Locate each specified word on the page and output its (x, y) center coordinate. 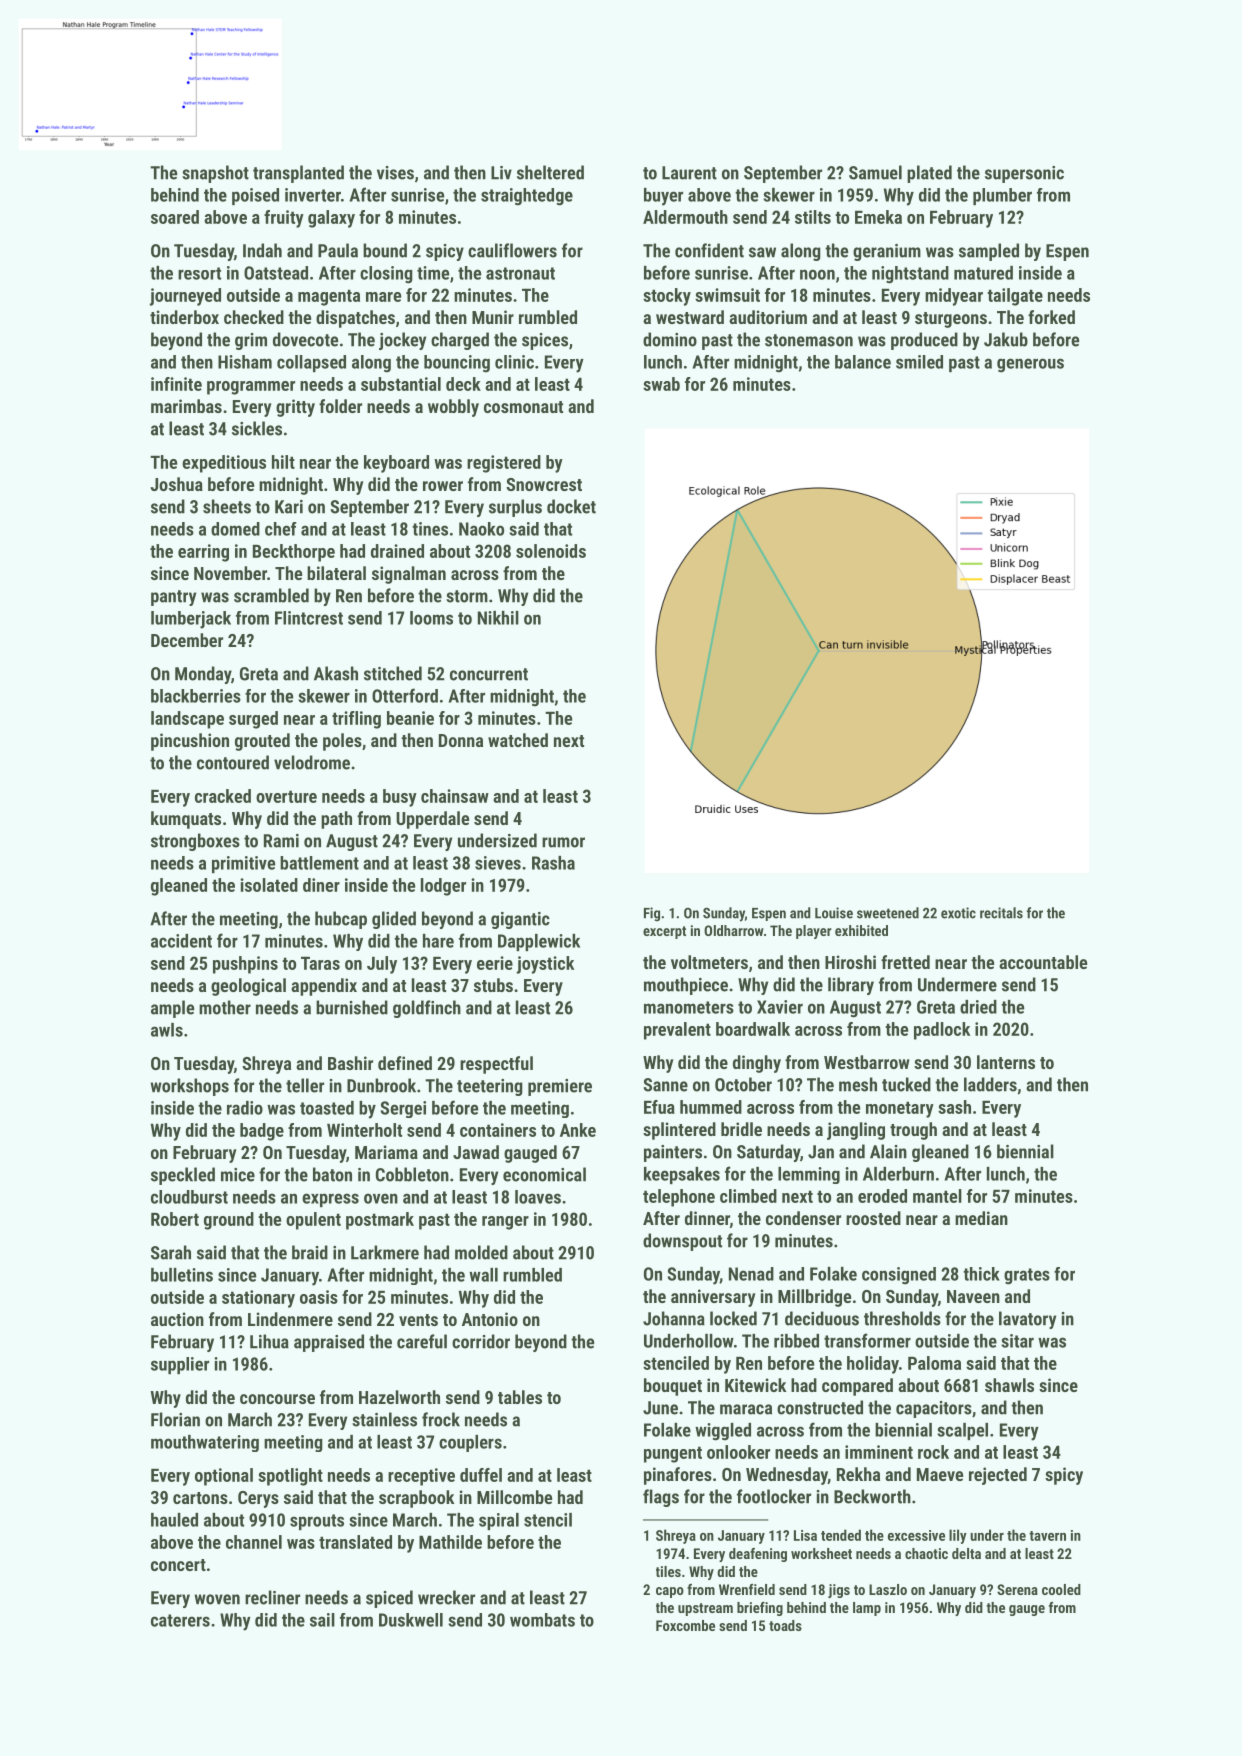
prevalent (677, 1031)
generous (1030, 365)
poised (255, 196)
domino (670, 339)
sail (322, 1620)
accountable (1043, 962)
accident (181, 941)
